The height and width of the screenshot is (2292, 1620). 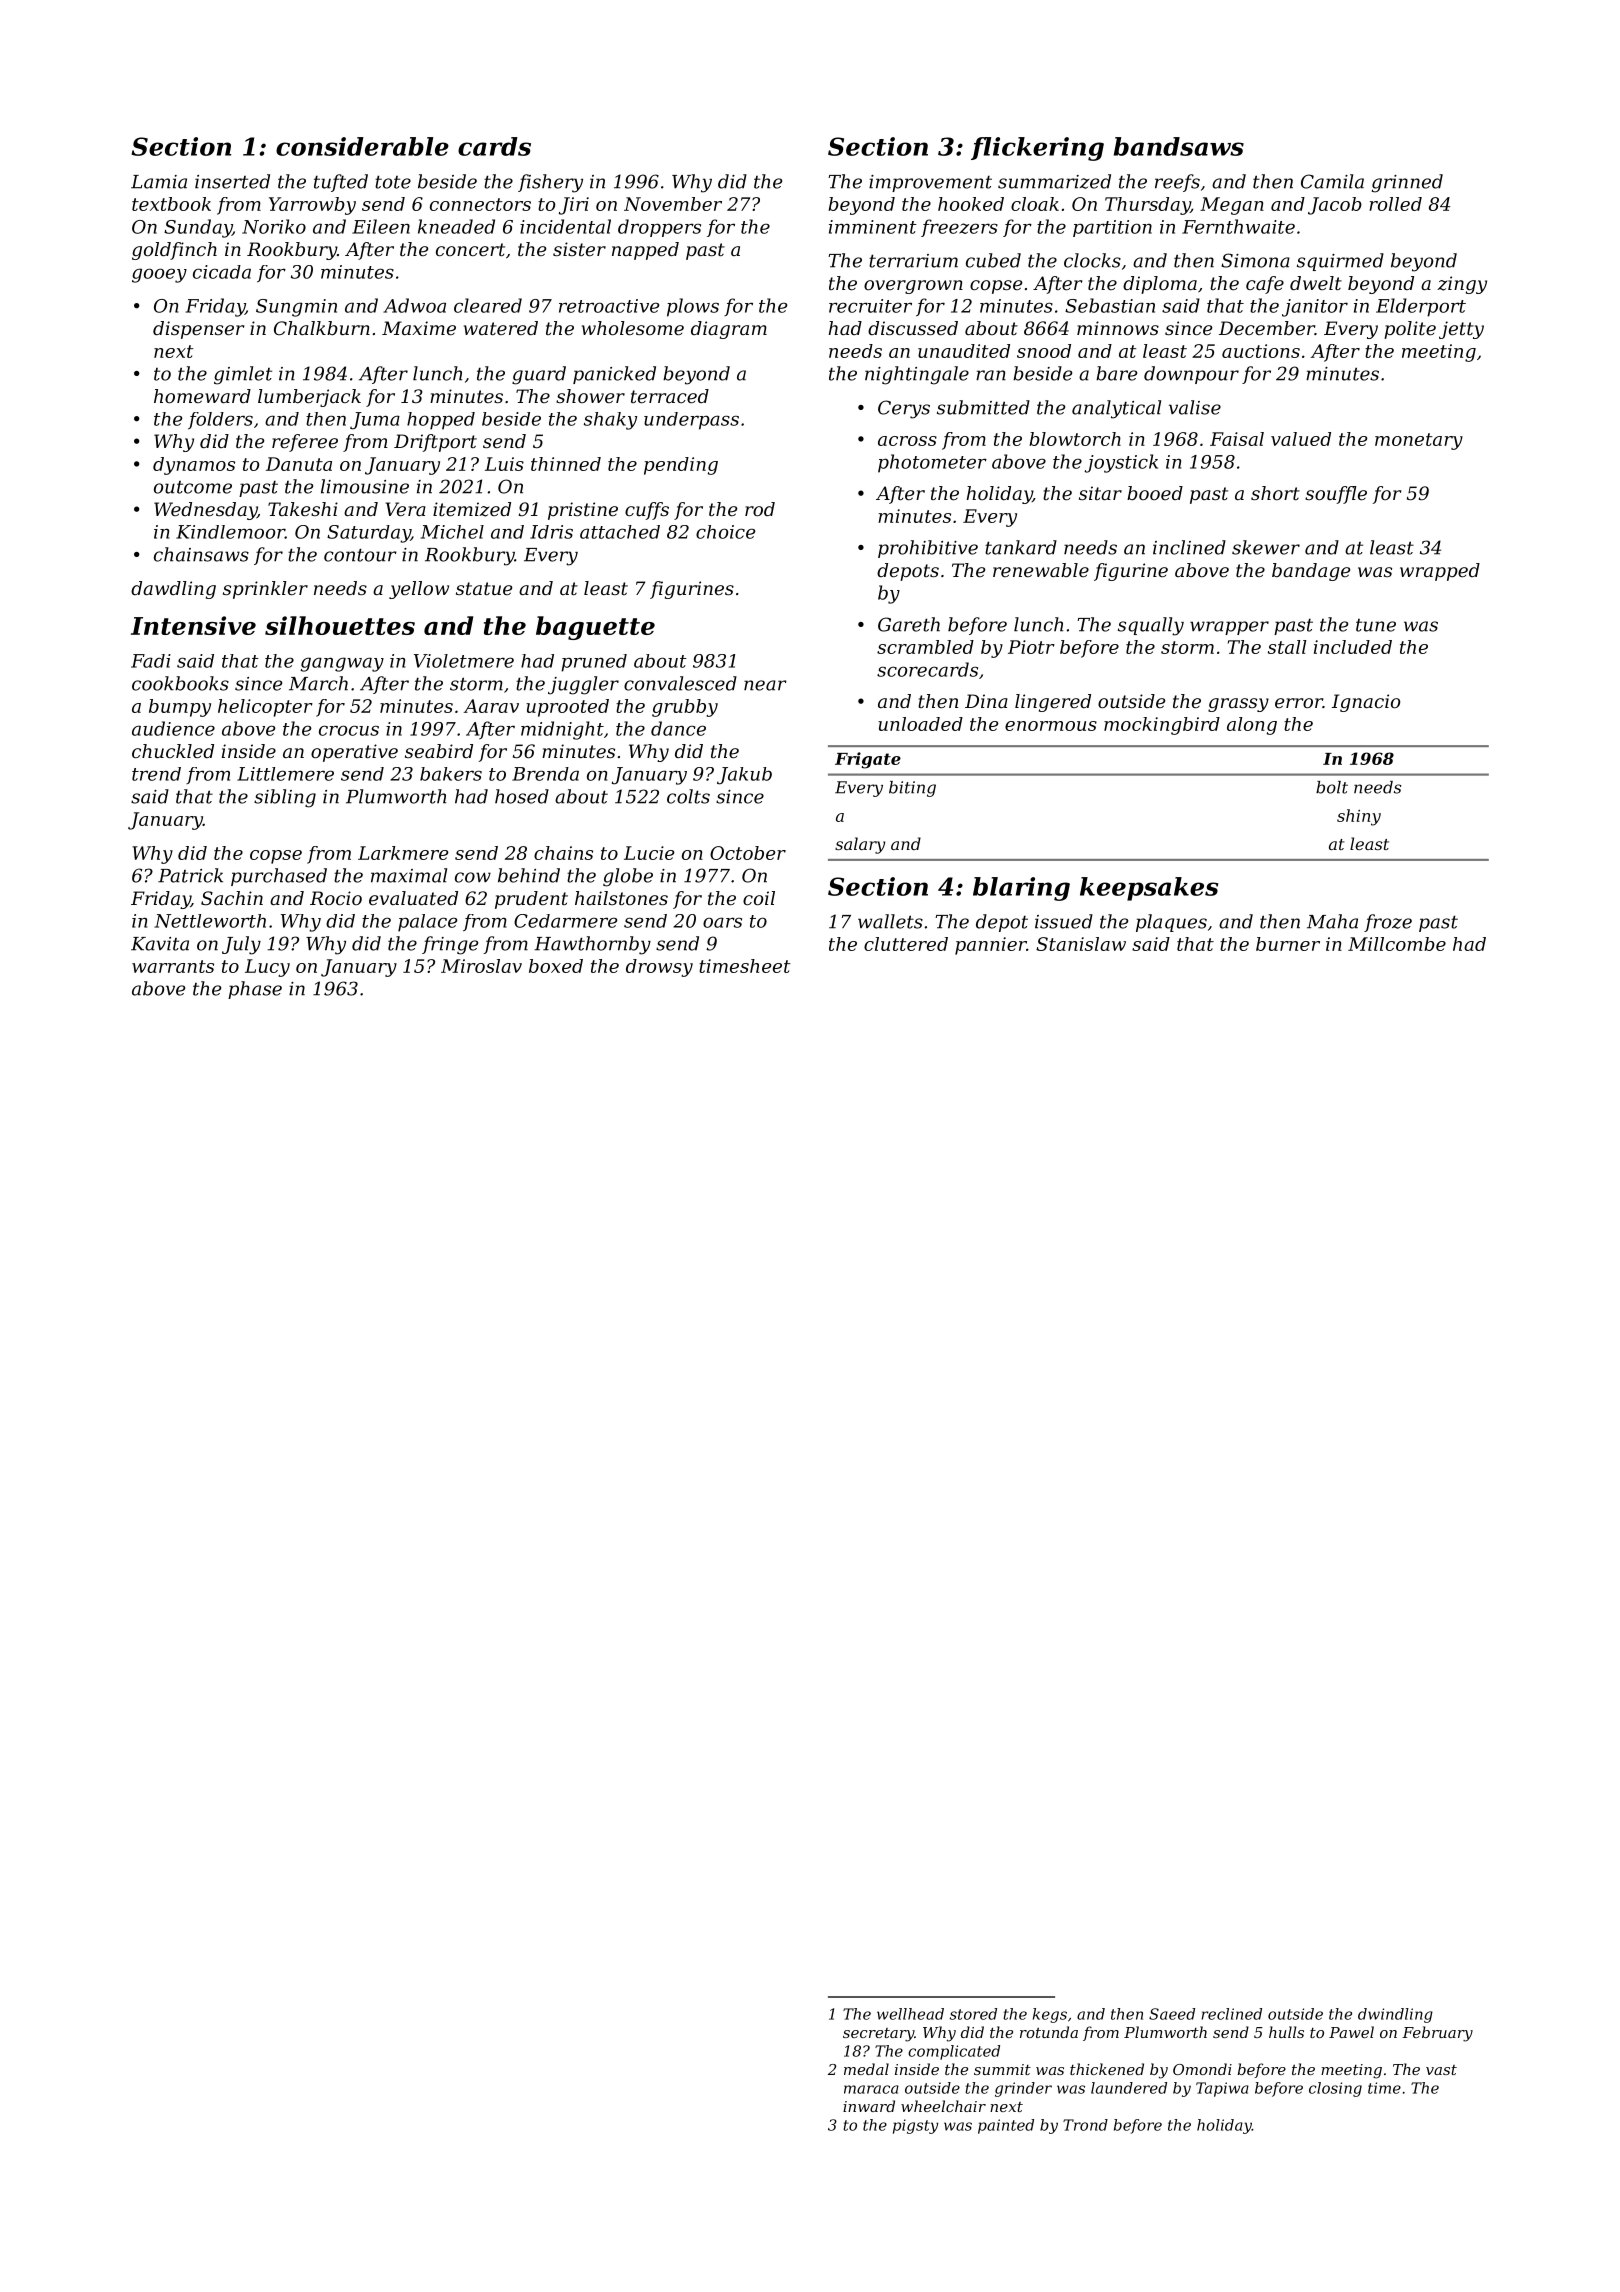 I want to click on Jakub, so click(x=744, y=776).
